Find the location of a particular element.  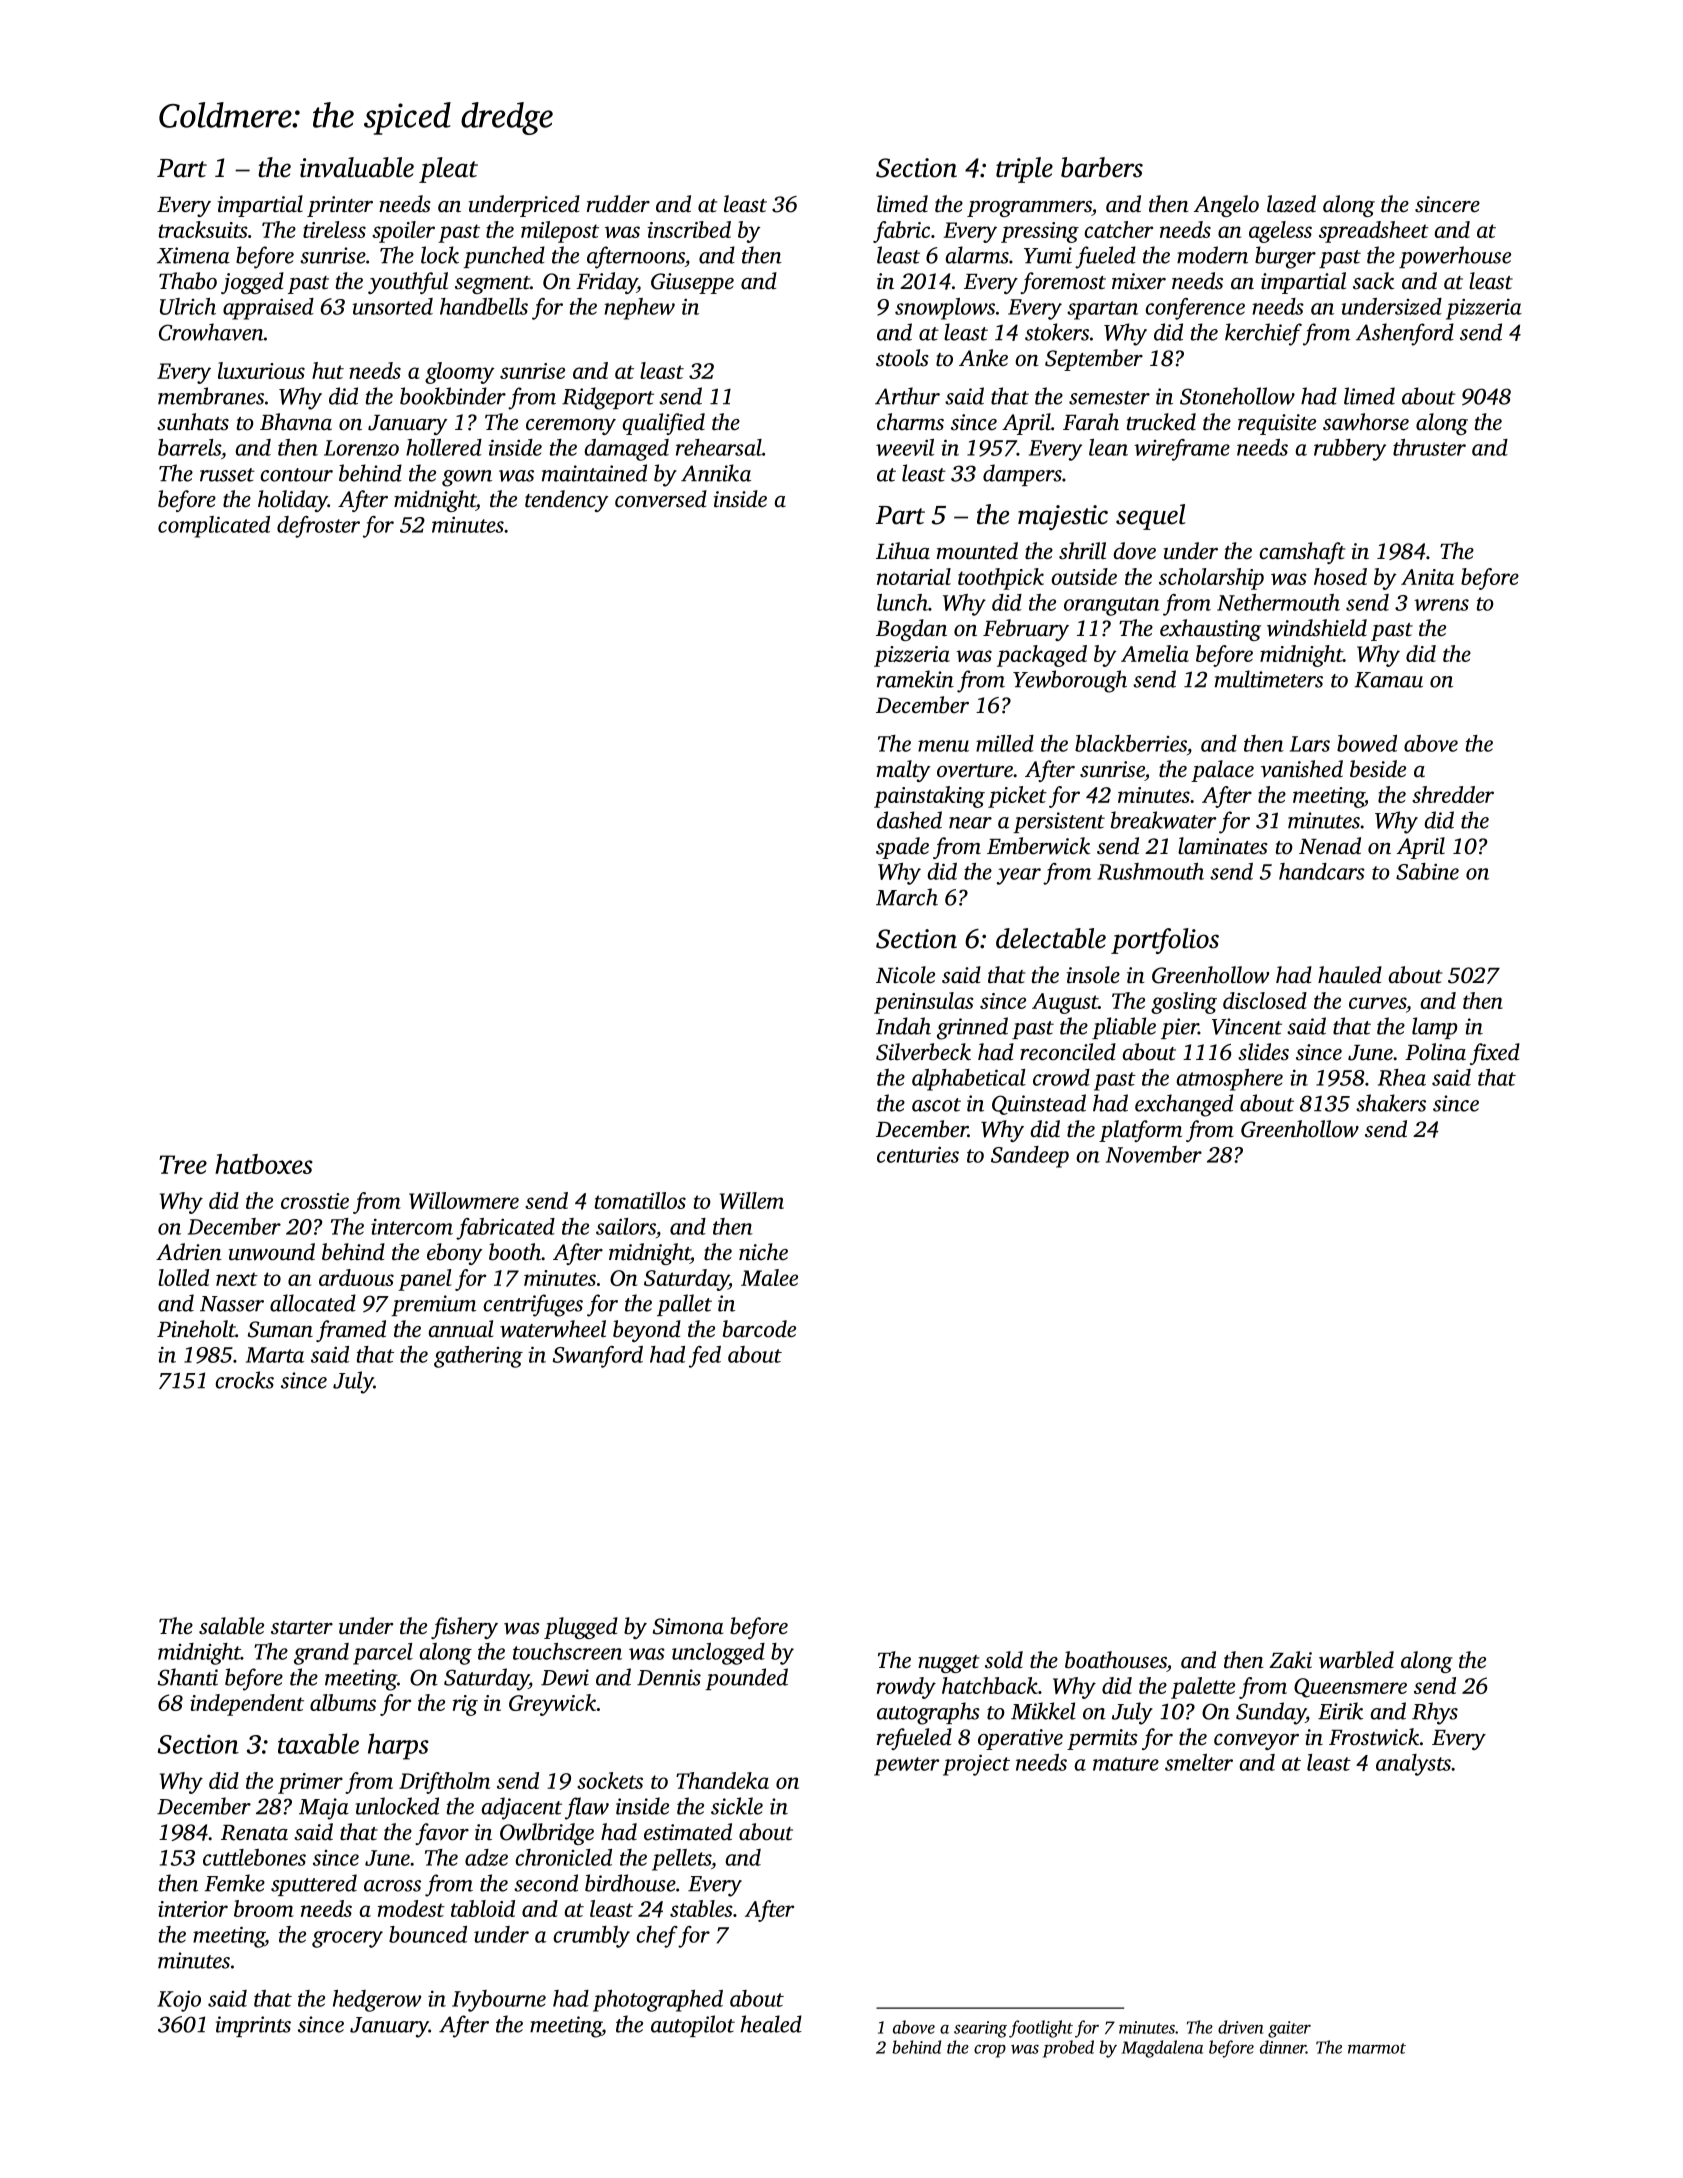

Sandeep is located at coordinates (1030, 1157).
